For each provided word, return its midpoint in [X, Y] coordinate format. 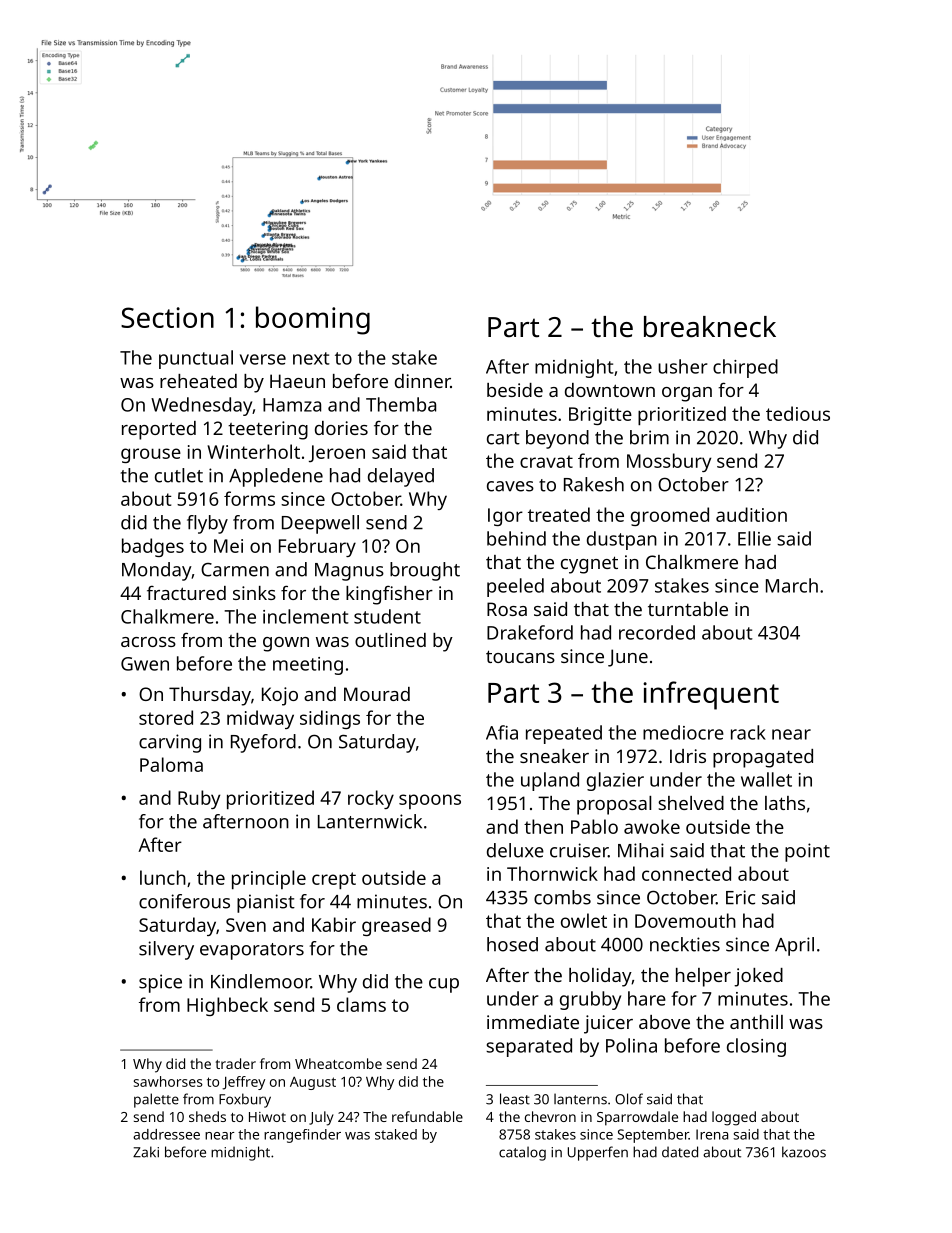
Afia [502, 732]
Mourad [377, 694]
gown [286, 644]
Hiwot [267, 1117]
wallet [766, 779]
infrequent [711, 695]
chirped [745, 368]
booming [313, 320]
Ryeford [263, 743]
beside [515, 390]
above [664, 1022]
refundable [427, 1116]
